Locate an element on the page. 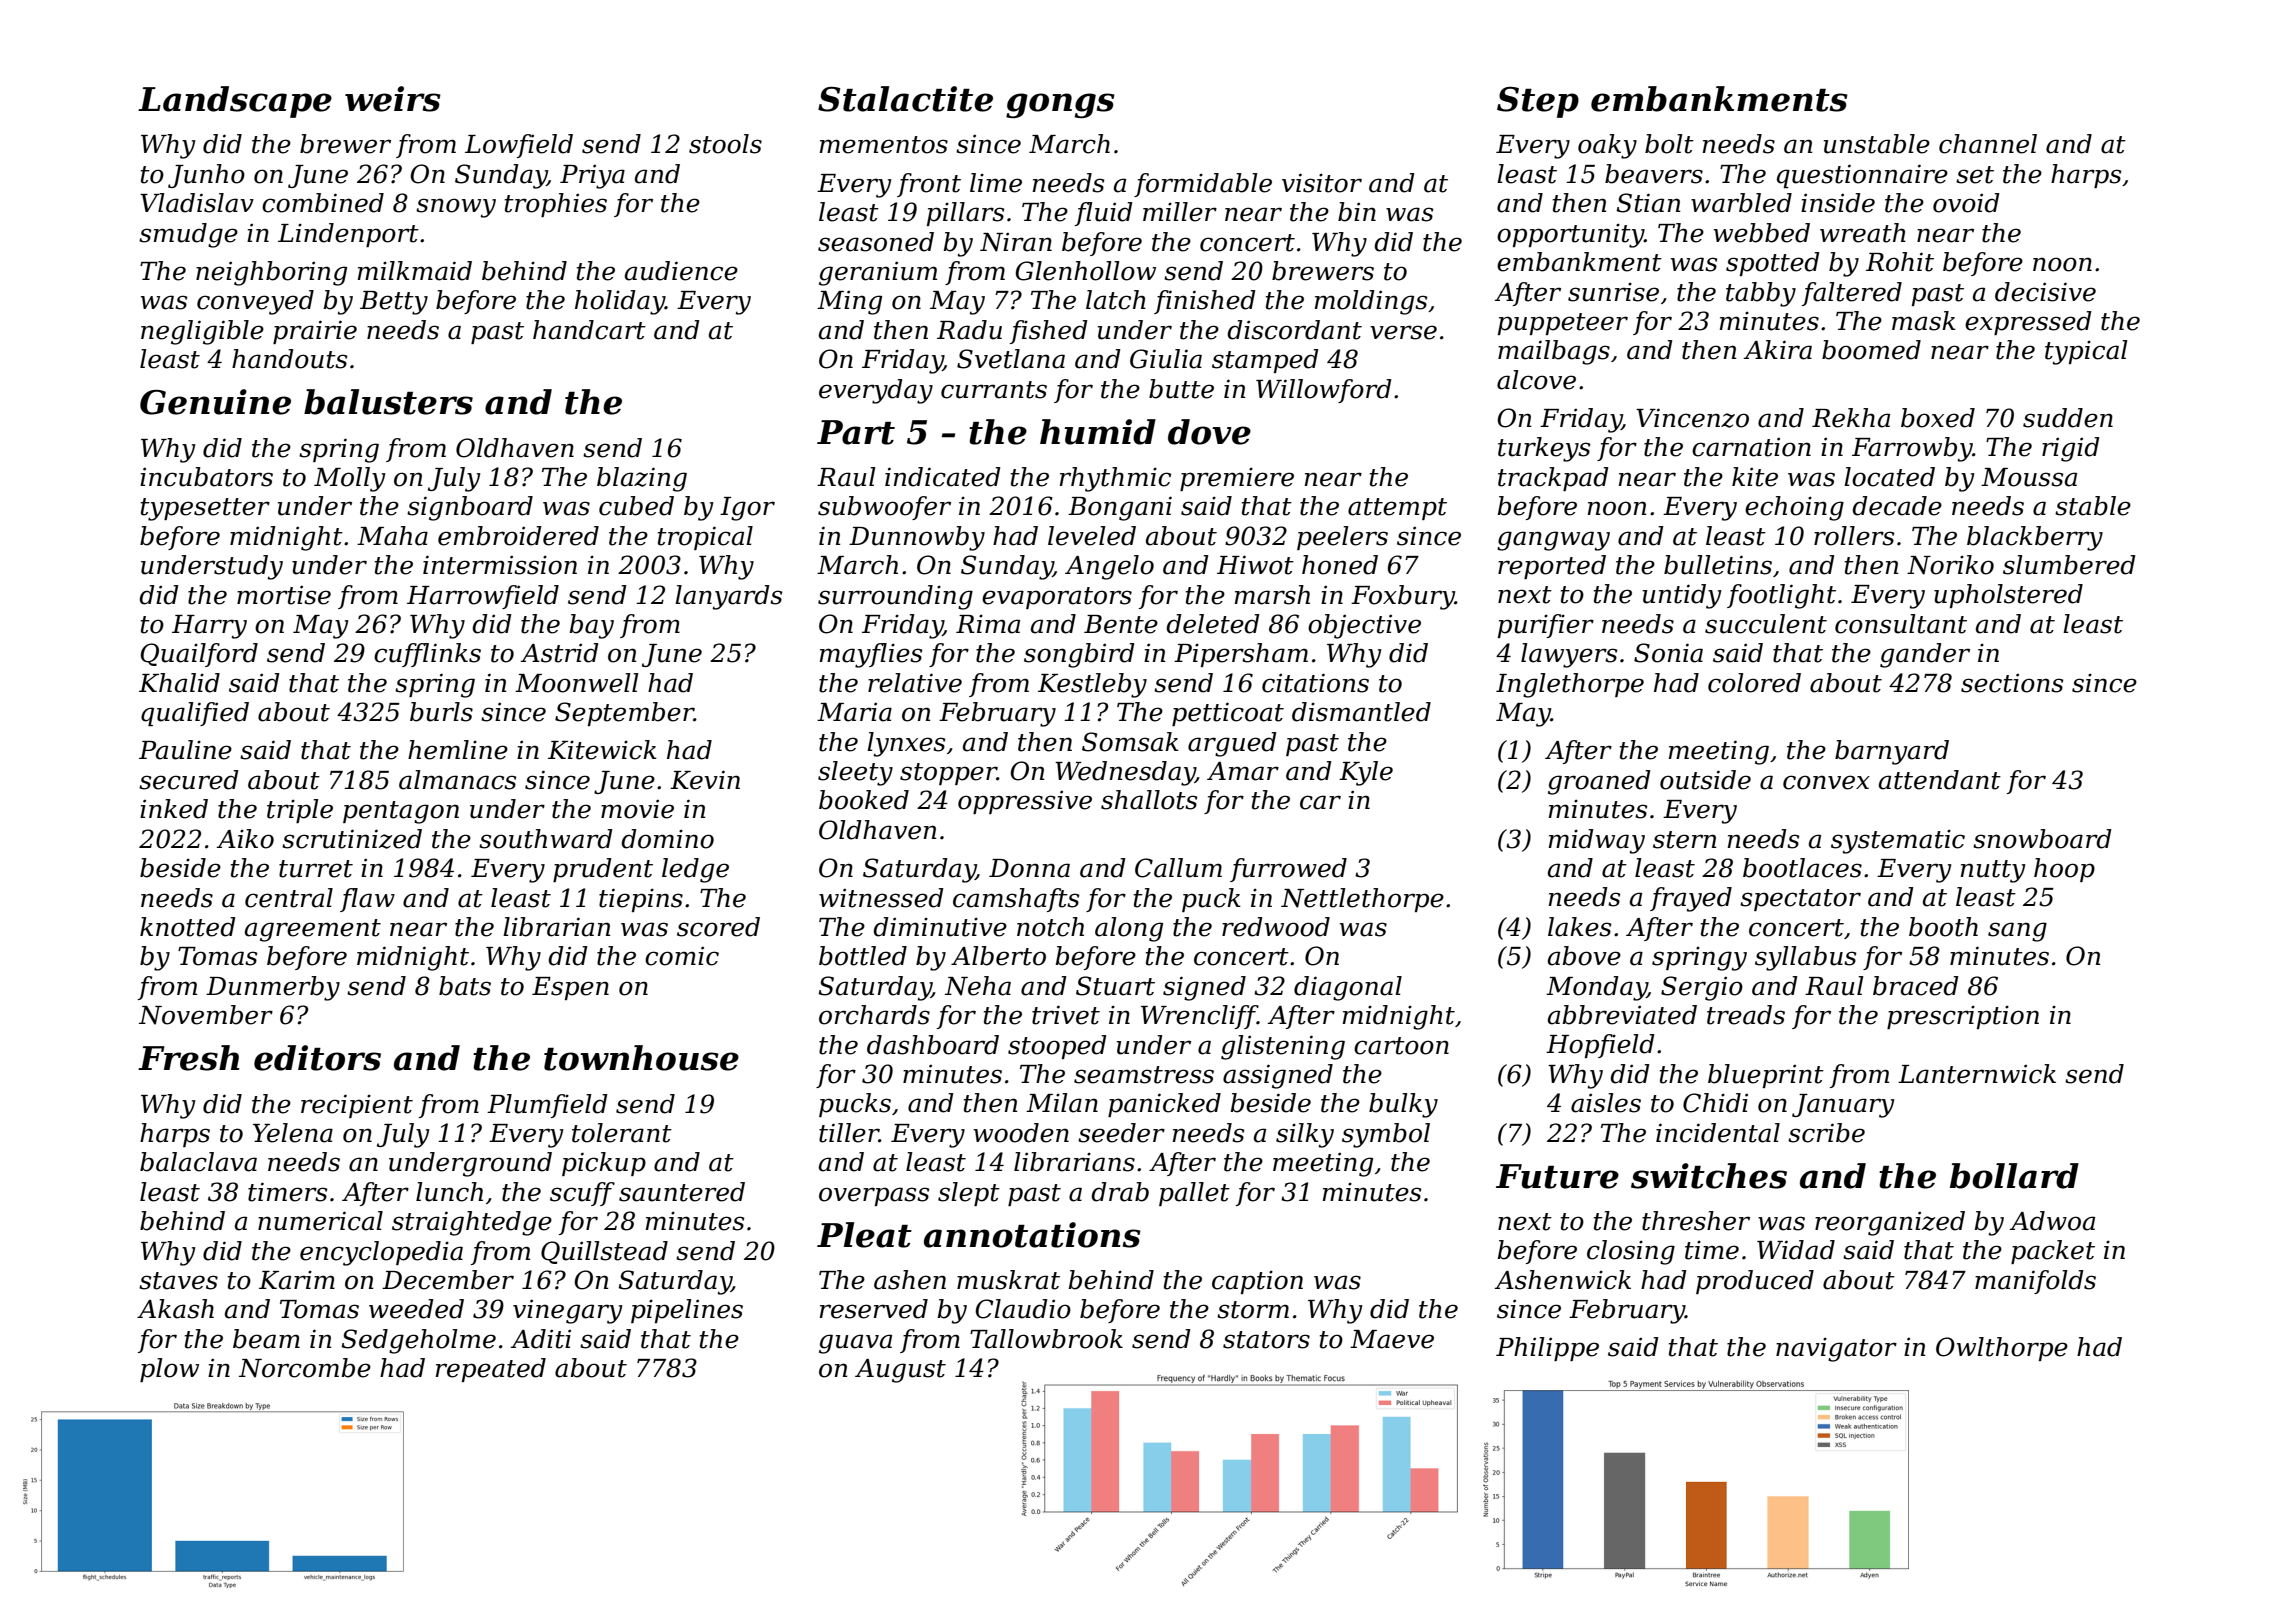 The height and width of the page is (1614, 2282). intermission is located at coordinates (500, 565).
